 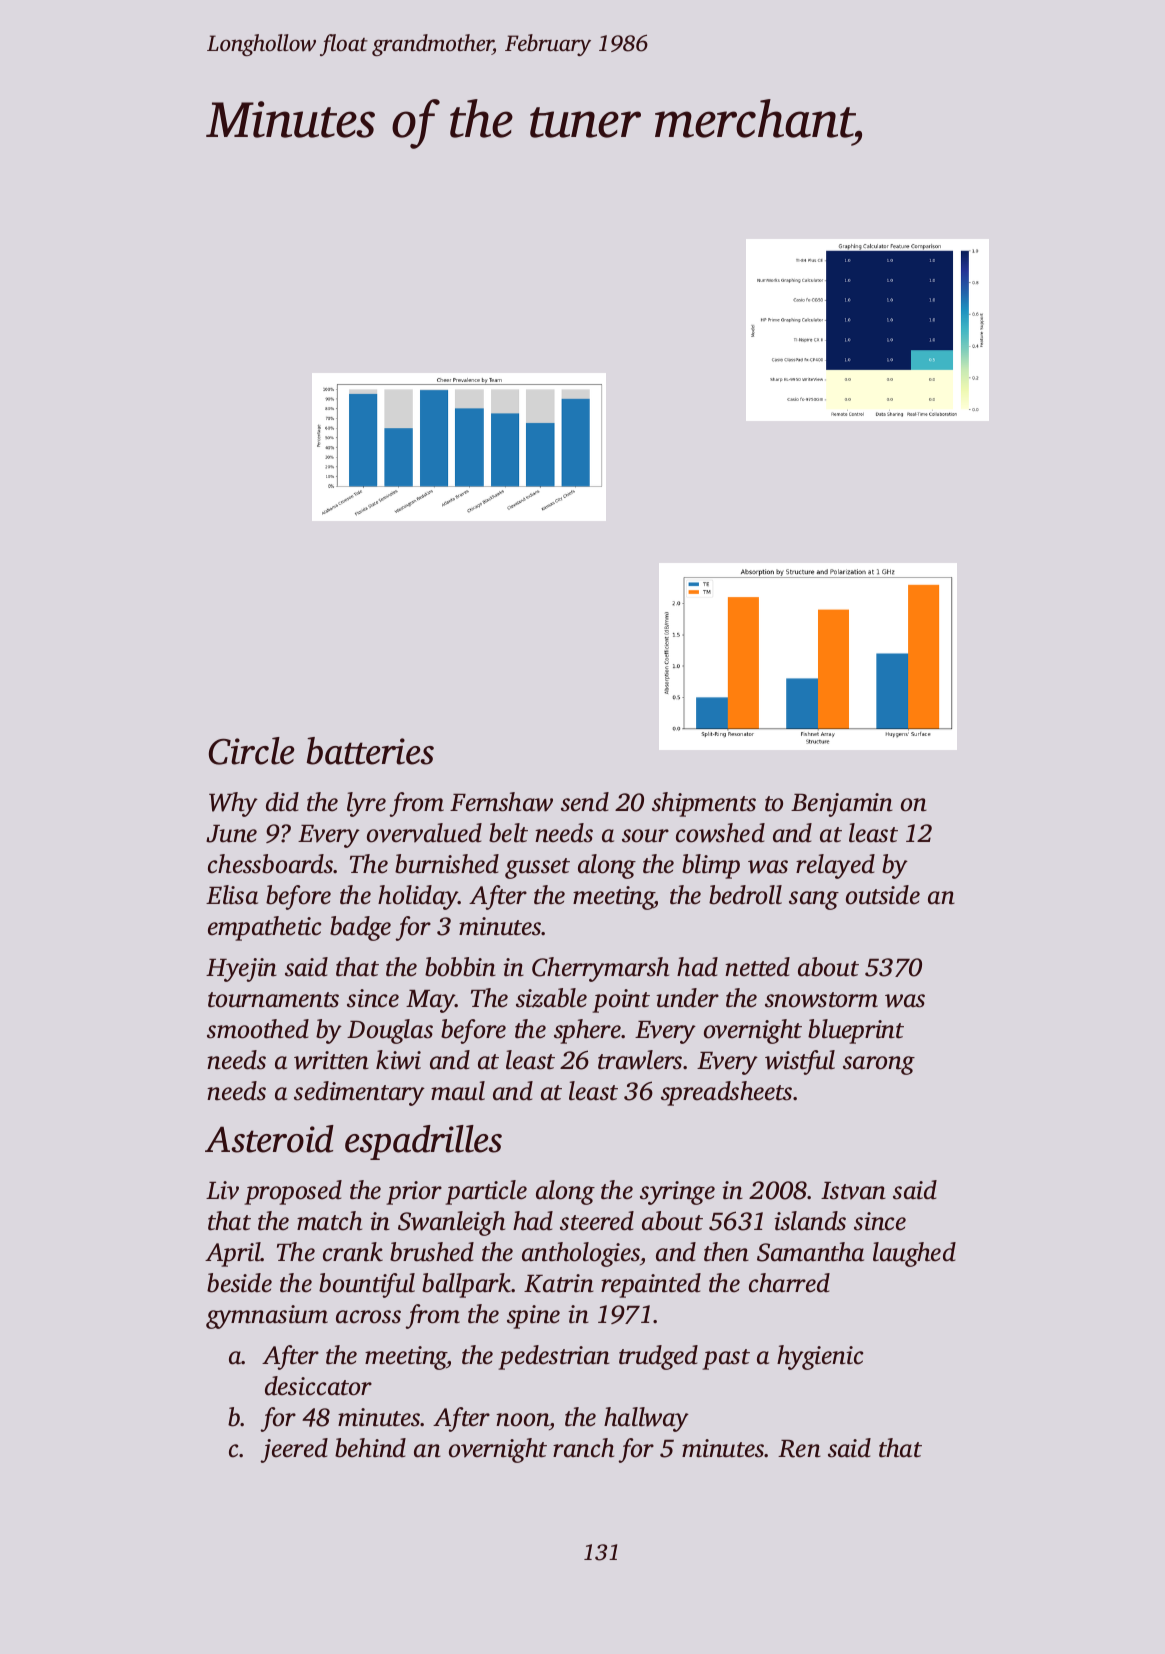 I want to click on kiwi, so click(x=398, y=1060).
